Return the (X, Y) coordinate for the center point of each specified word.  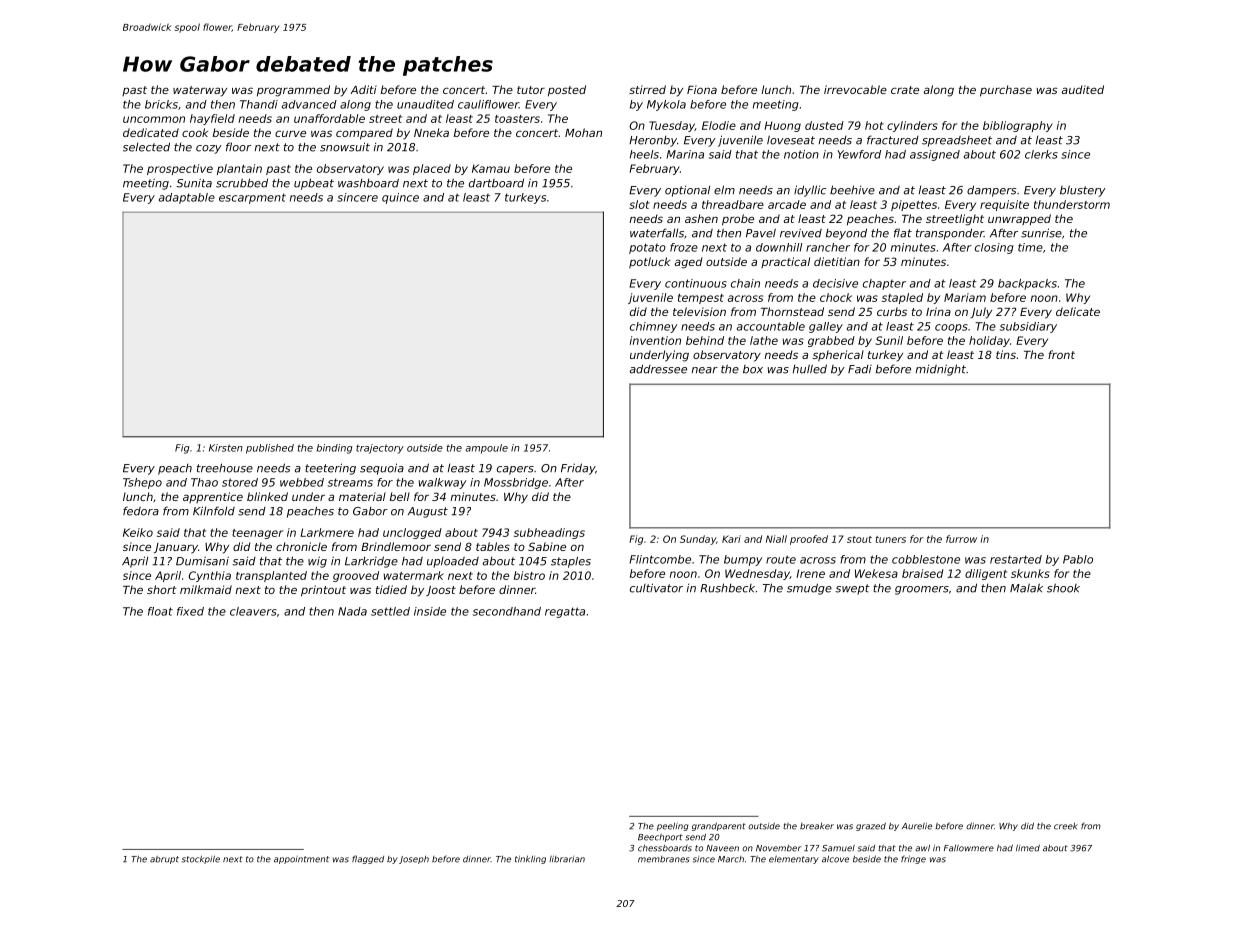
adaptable (187, 198)
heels (644, 154)
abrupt (164, 860)
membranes (663, 859)
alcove (835, 859)
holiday (989, 341)
